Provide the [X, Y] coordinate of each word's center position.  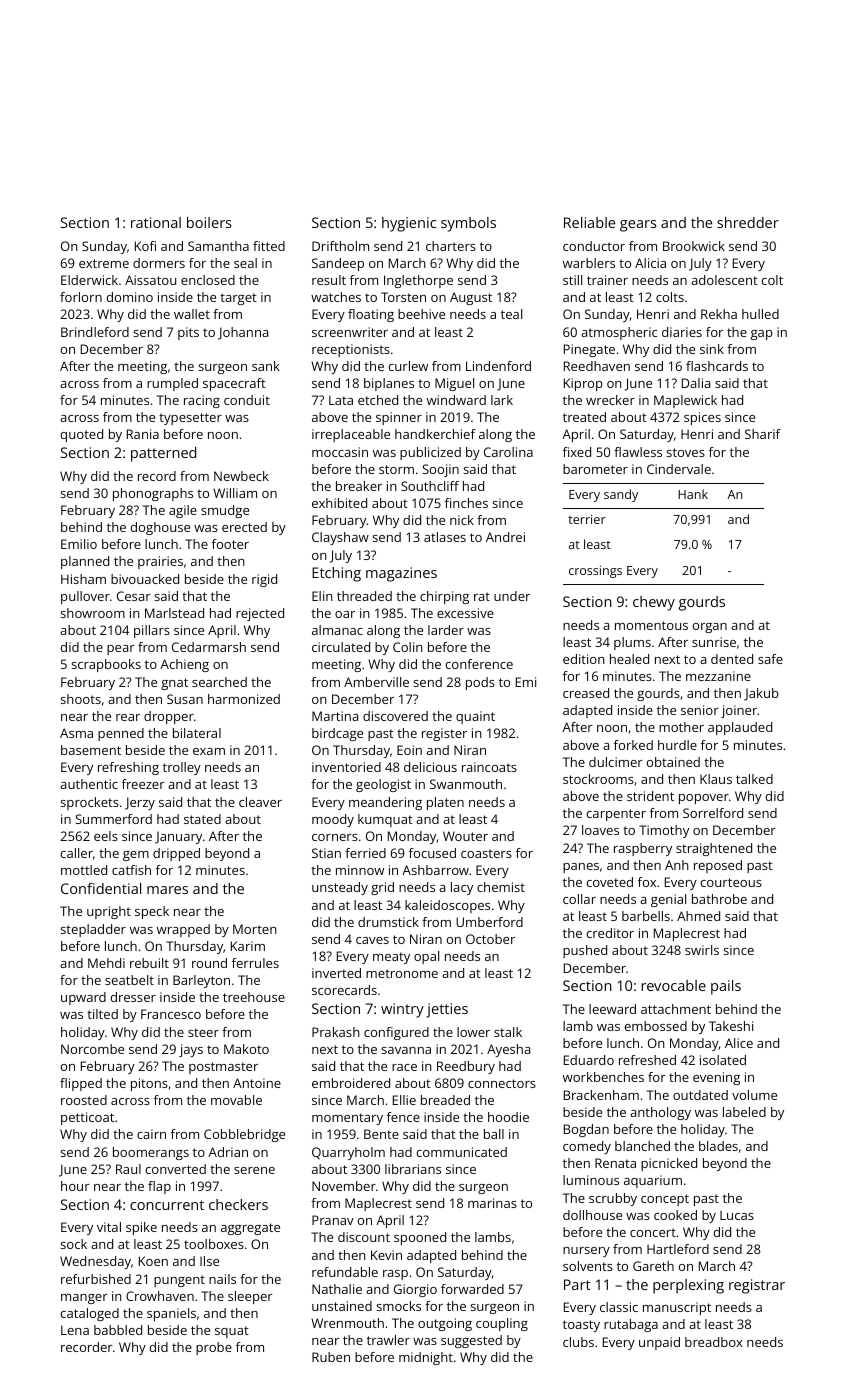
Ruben [331, 1357]
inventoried [346, 767]
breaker [359, 486]
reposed [718, 866]
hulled [760, 314]
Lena [75, 1330]
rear [128, 717]
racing [202, 401]
